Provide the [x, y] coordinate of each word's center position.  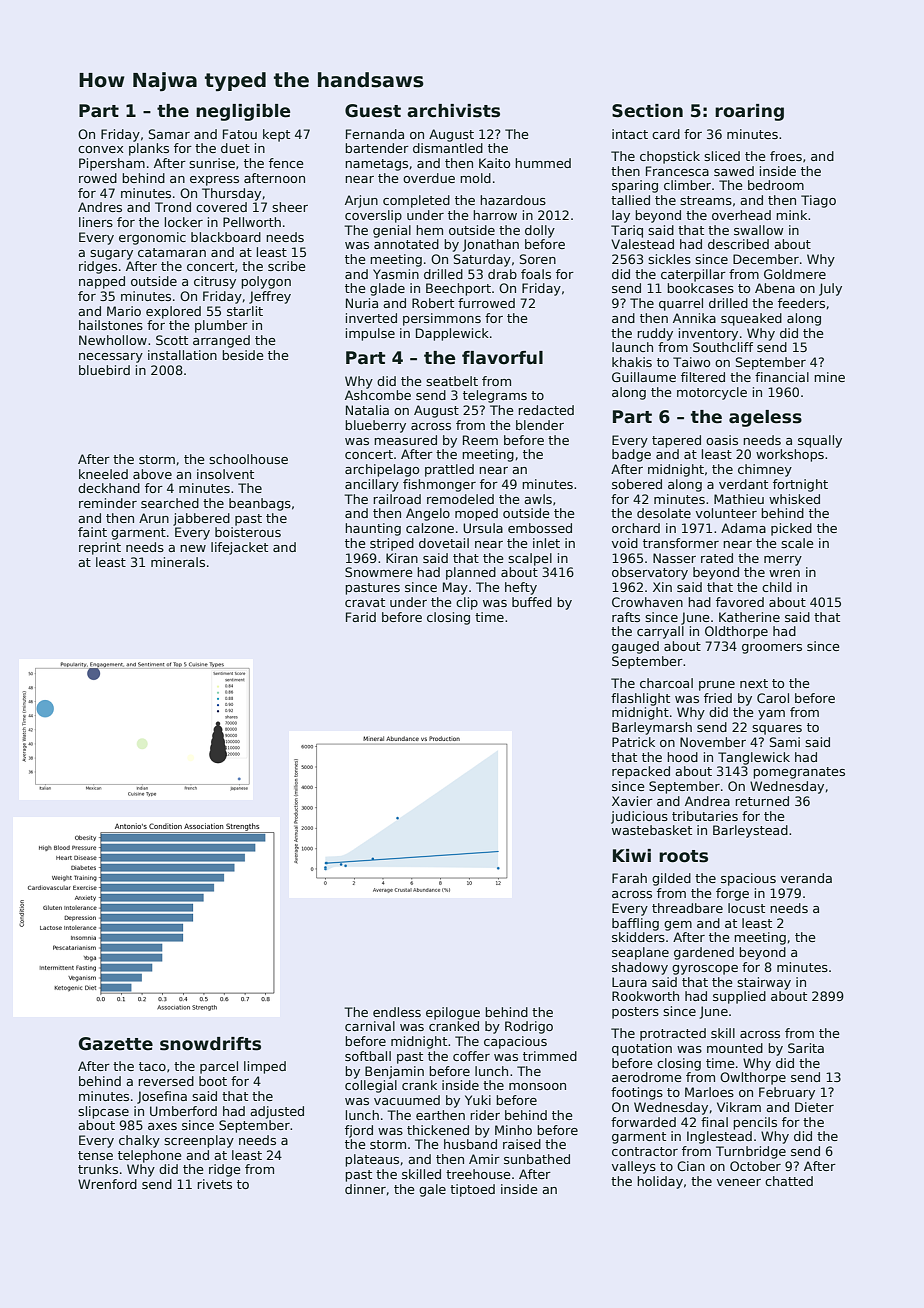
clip [467, 603]
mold [475, 178]
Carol [773, 698]
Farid [361, 617]
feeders [801, 303]
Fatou [240, 134]
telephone [149, 1156]
